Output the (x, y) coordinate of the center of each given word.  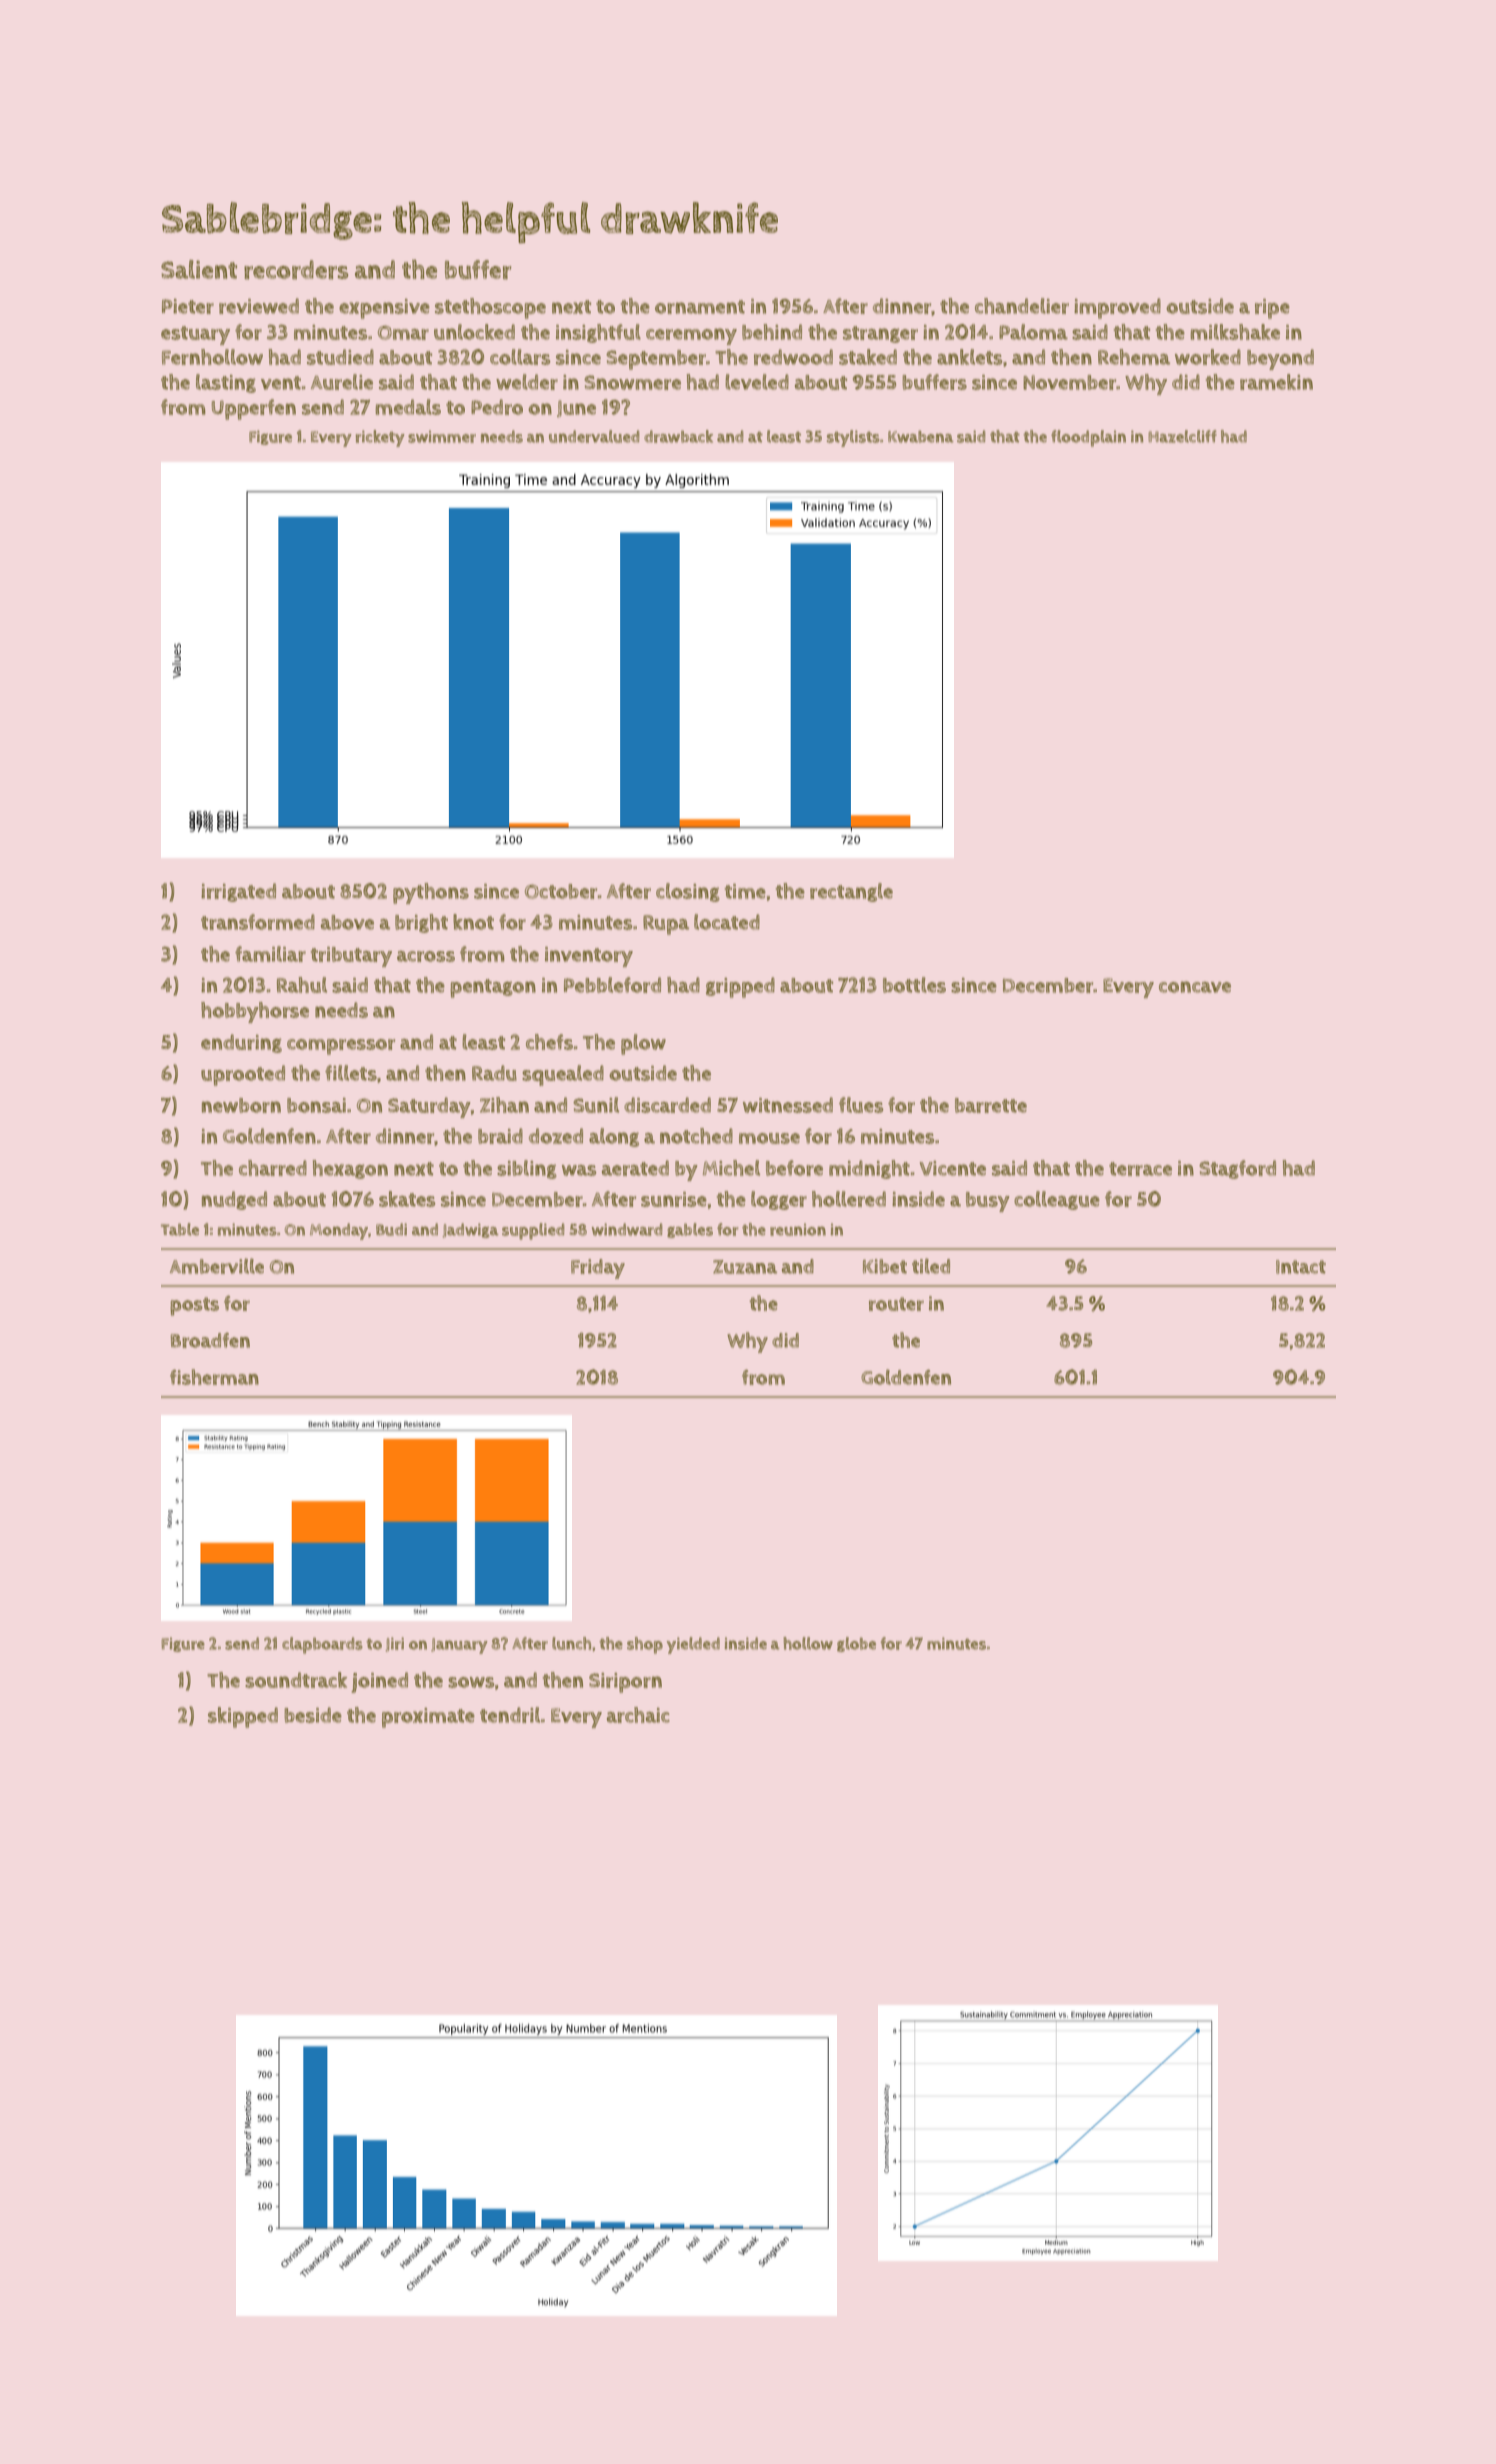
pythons (431, 893)
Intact (1301, 1267)
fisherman (214, 1377)
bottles (914, 985)
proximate (428, 1718)
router (896, 1304)
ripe (1272, 309)
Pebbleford (612, 985)
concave (1195, 987)
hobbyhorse (255, 1012)
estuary (195, 335)
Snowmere (632, 382)
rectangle (851, 892)
